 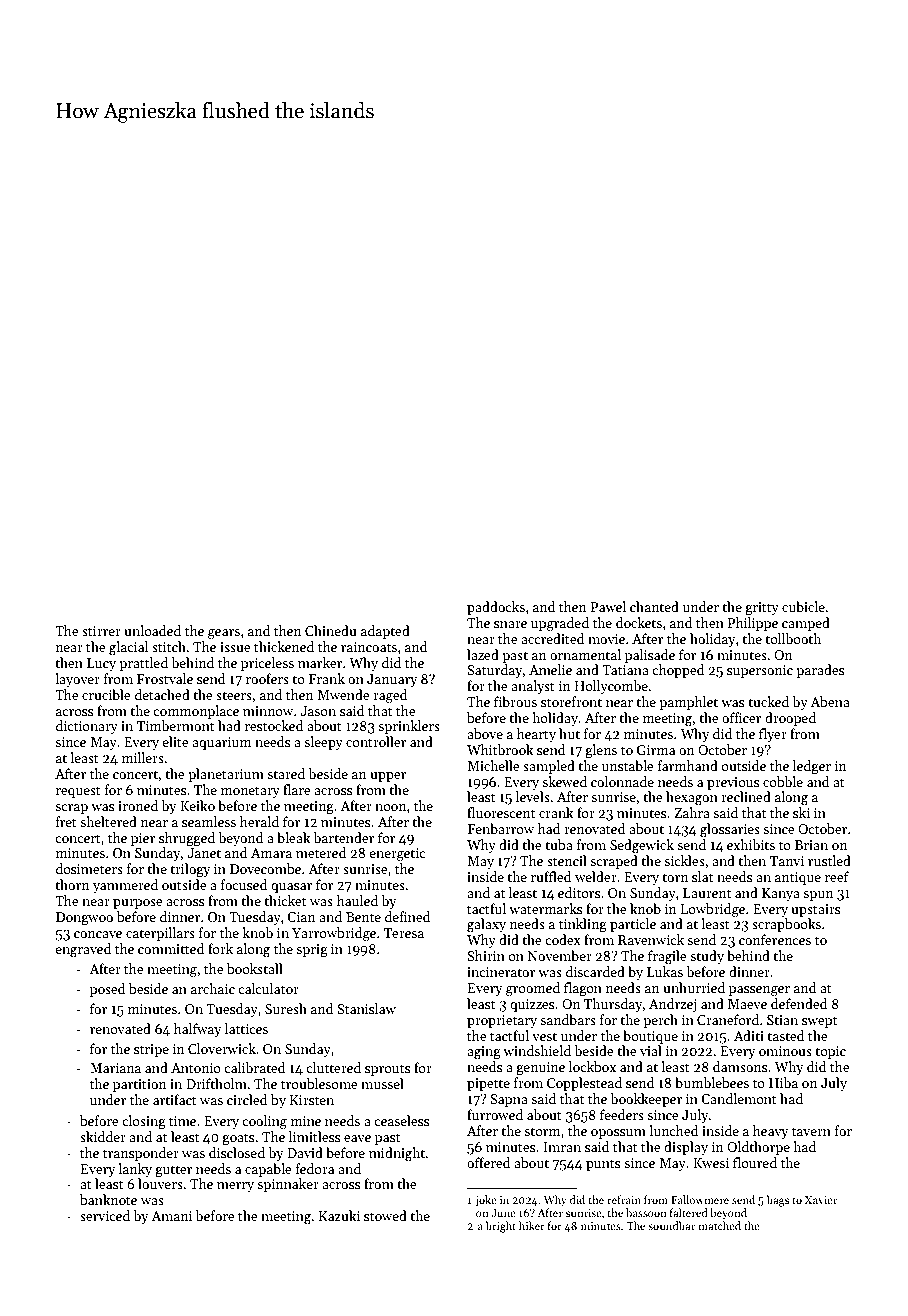 I want to click on gutter, so click(x=173, y=1171).
